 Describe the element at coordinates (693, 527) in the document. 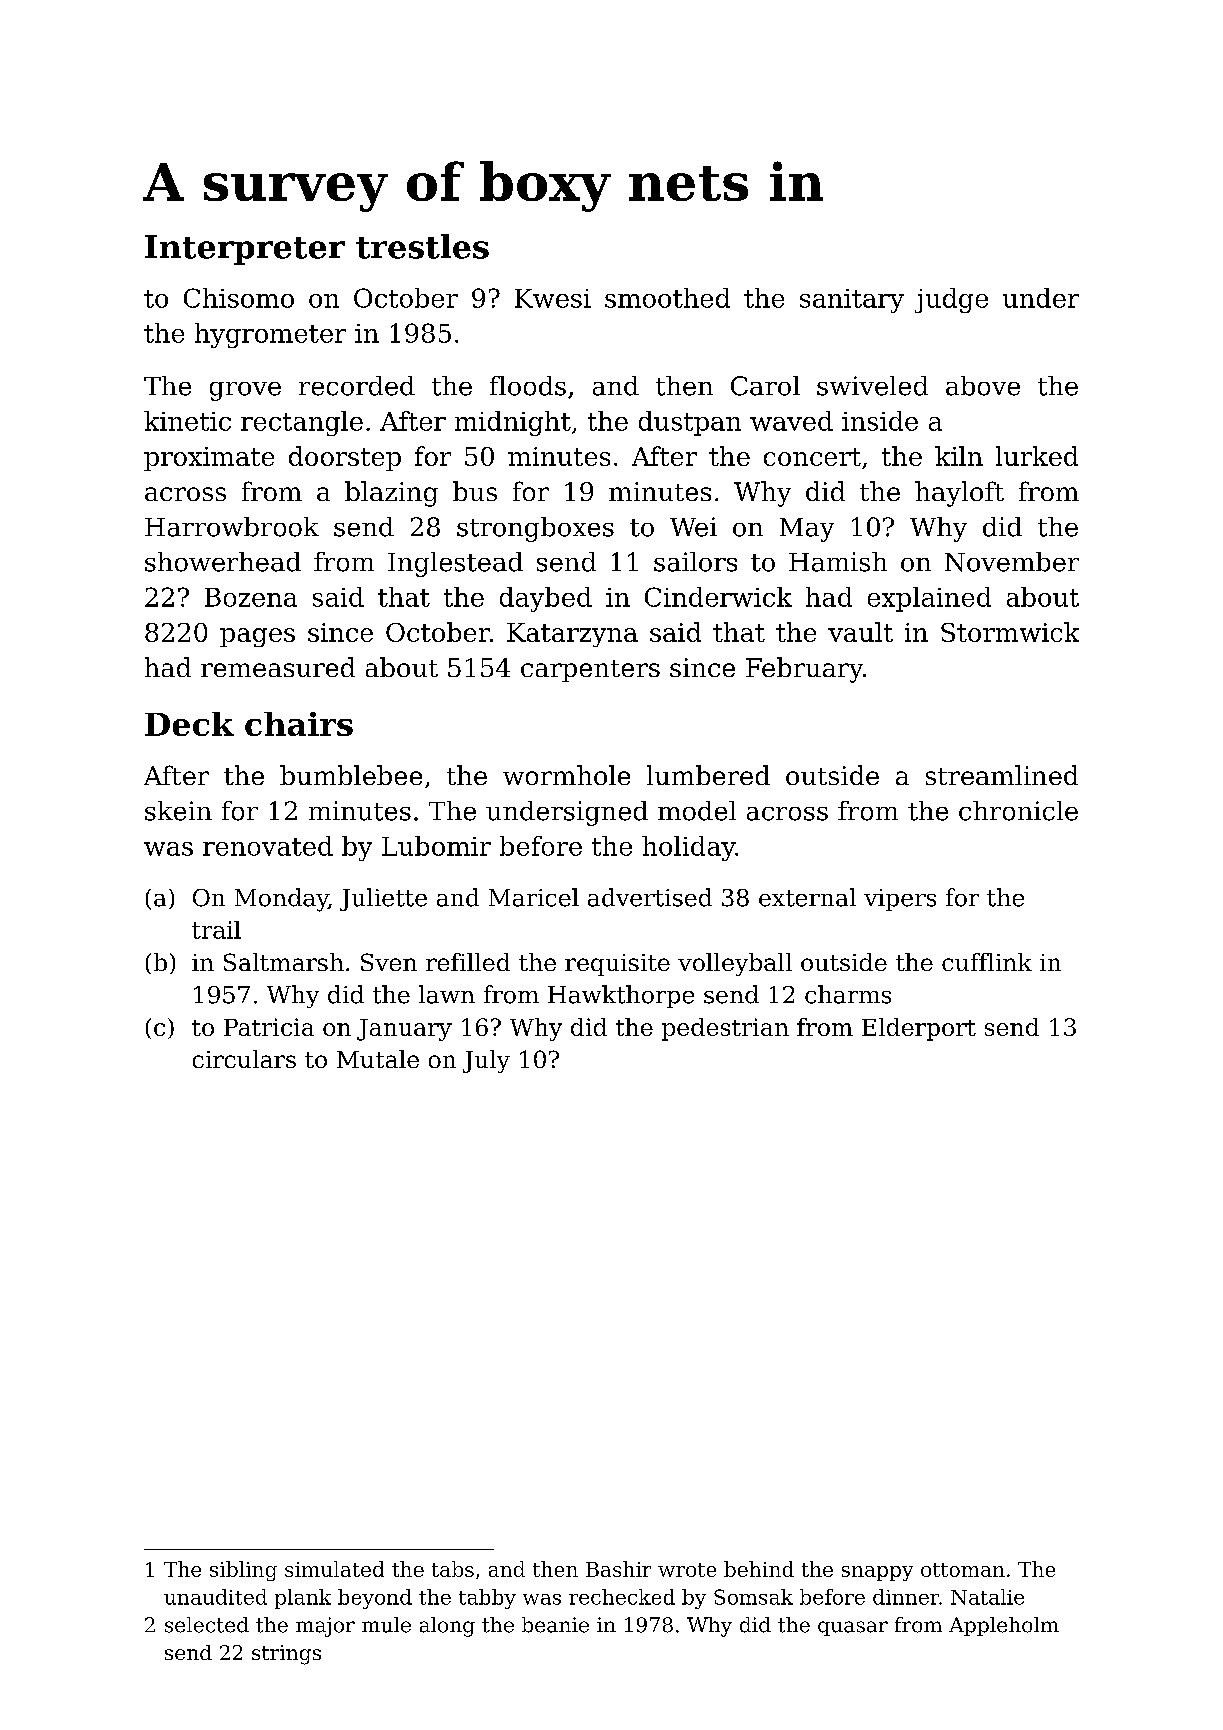

I see `Wei` at that location.
